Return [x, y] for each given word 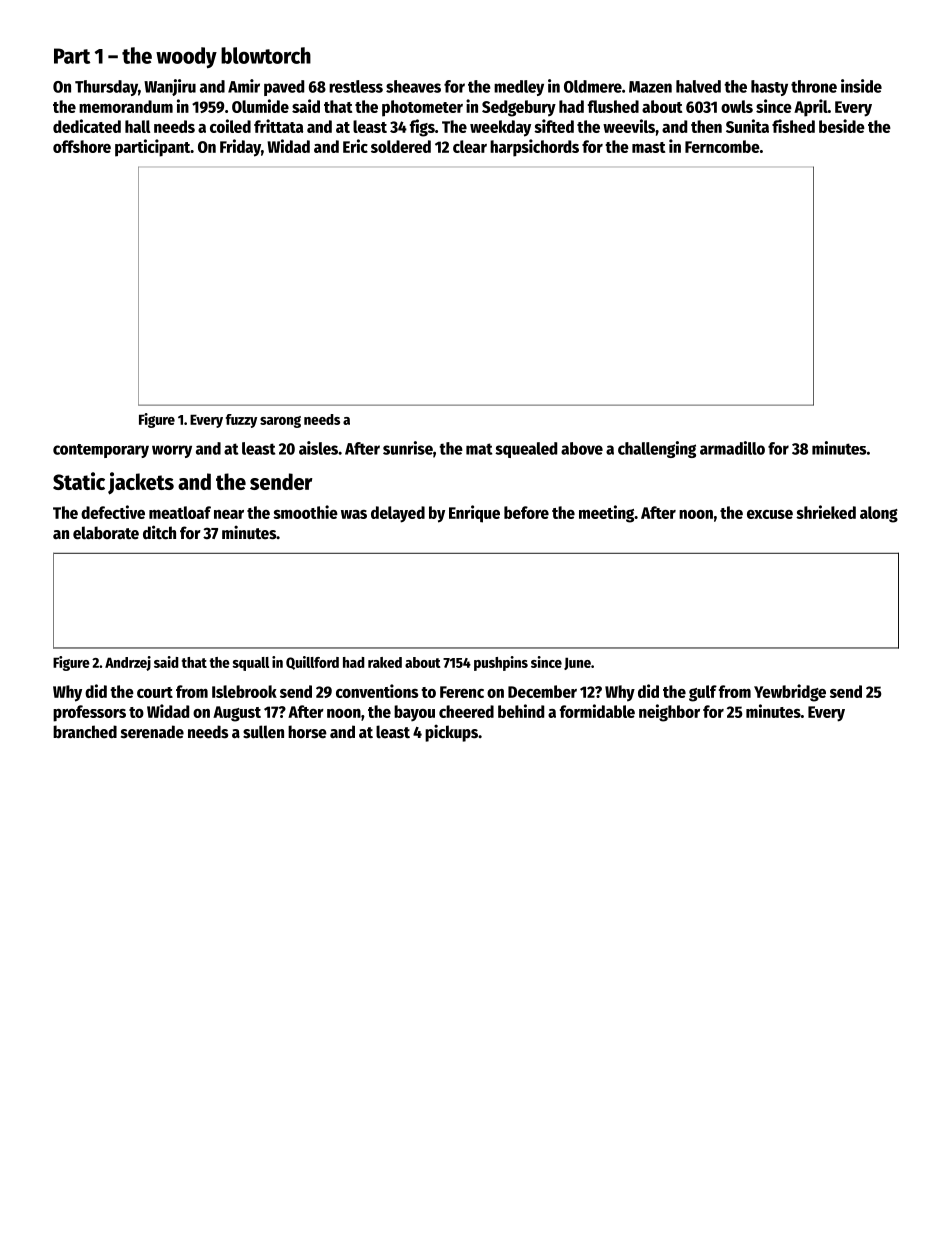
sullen [263, 732]
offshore [82, 146]
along [879, 514]
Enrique [474, 514]
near [229, 514]
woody [186, 58]
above [582, 448]
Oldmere [593, 86]
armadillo [732, 448]
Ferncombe [722, 146]
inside [861, 86]
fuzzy [241, 421]
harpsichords [534, 148]
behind [521, 711]
